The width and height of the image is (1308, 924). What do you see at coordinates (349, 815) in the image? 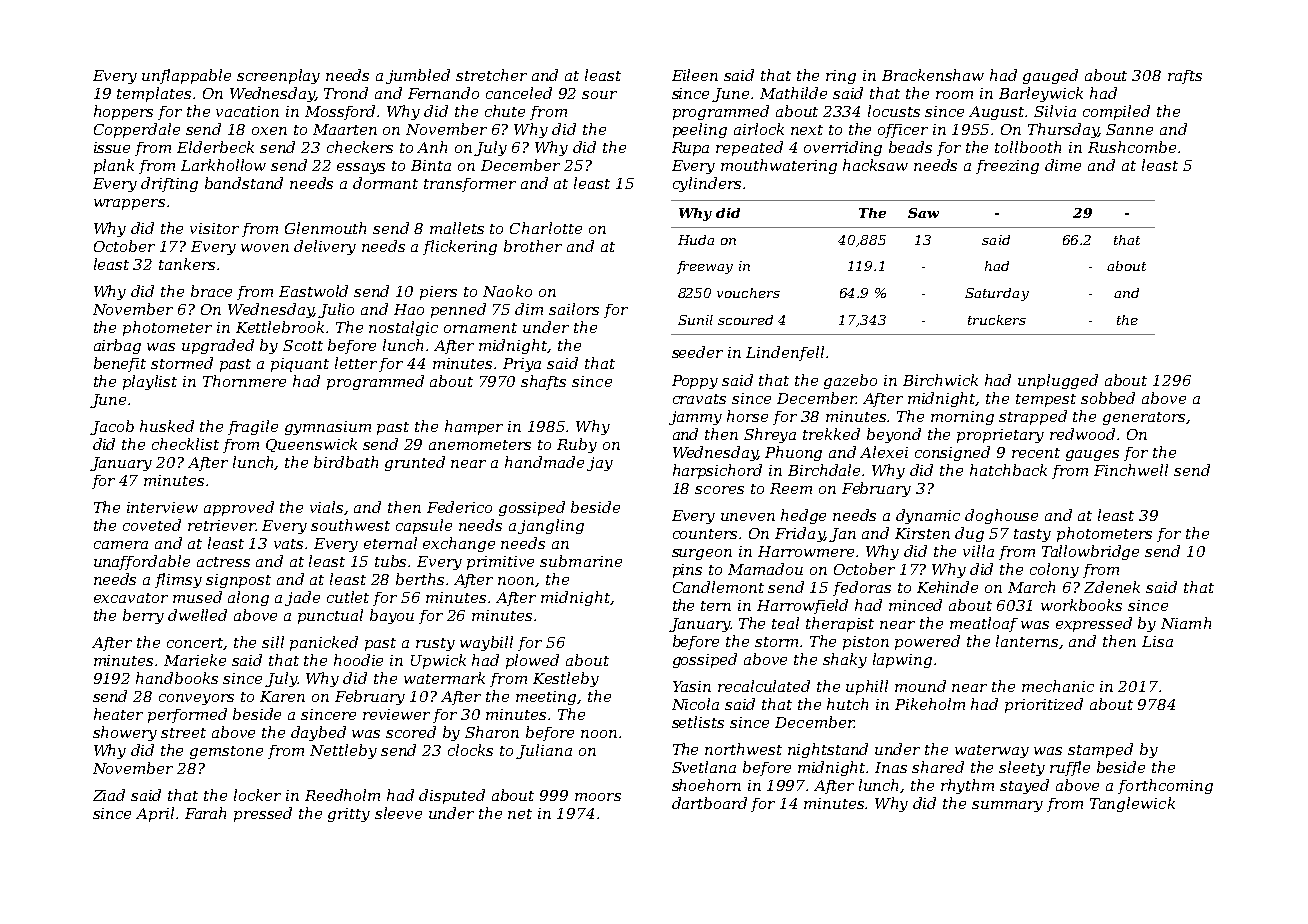
I see `gritty` at bounding box center [349, 815].
